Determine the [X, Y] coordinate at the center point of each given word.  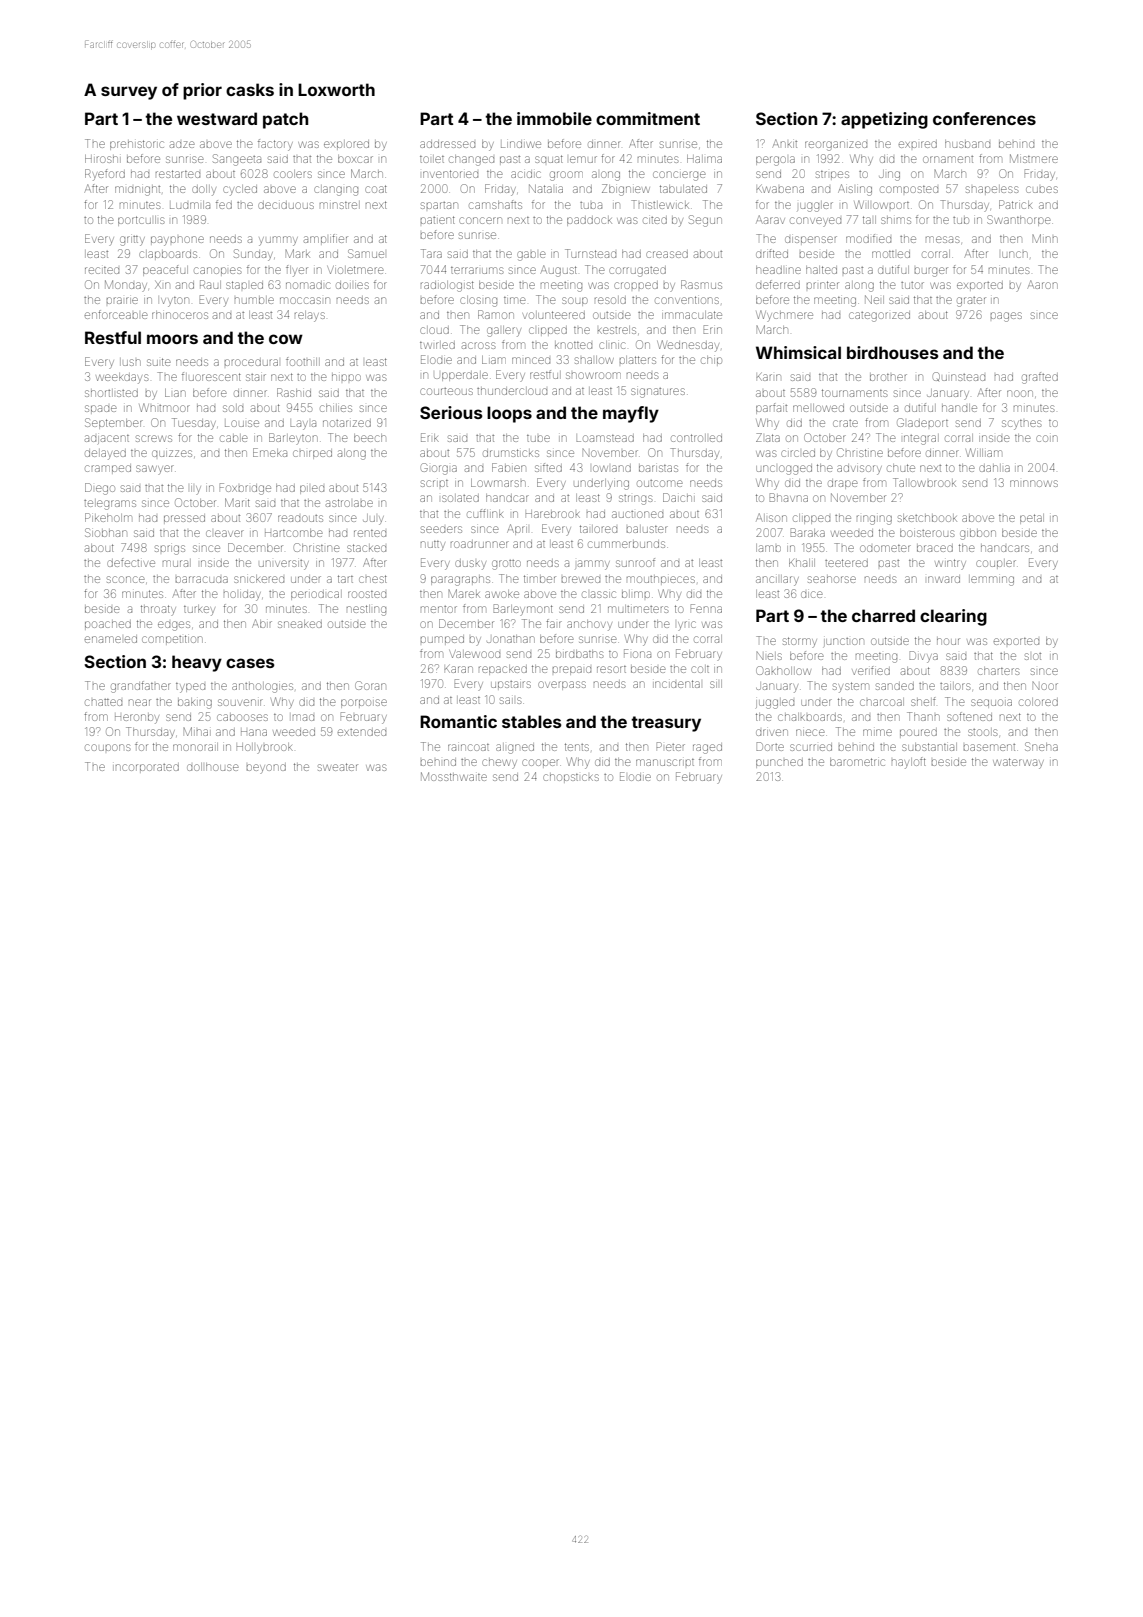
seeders [441, 529]
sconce [126, 579]
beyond [266, 769]
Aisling [855, 190]
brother [888, 377]
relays [310, 316]
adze [182, 144]
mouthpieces [661, 579]
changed [471, 160]
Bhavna [789, 497]
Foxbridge [245, 489]
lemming [992, 581]
